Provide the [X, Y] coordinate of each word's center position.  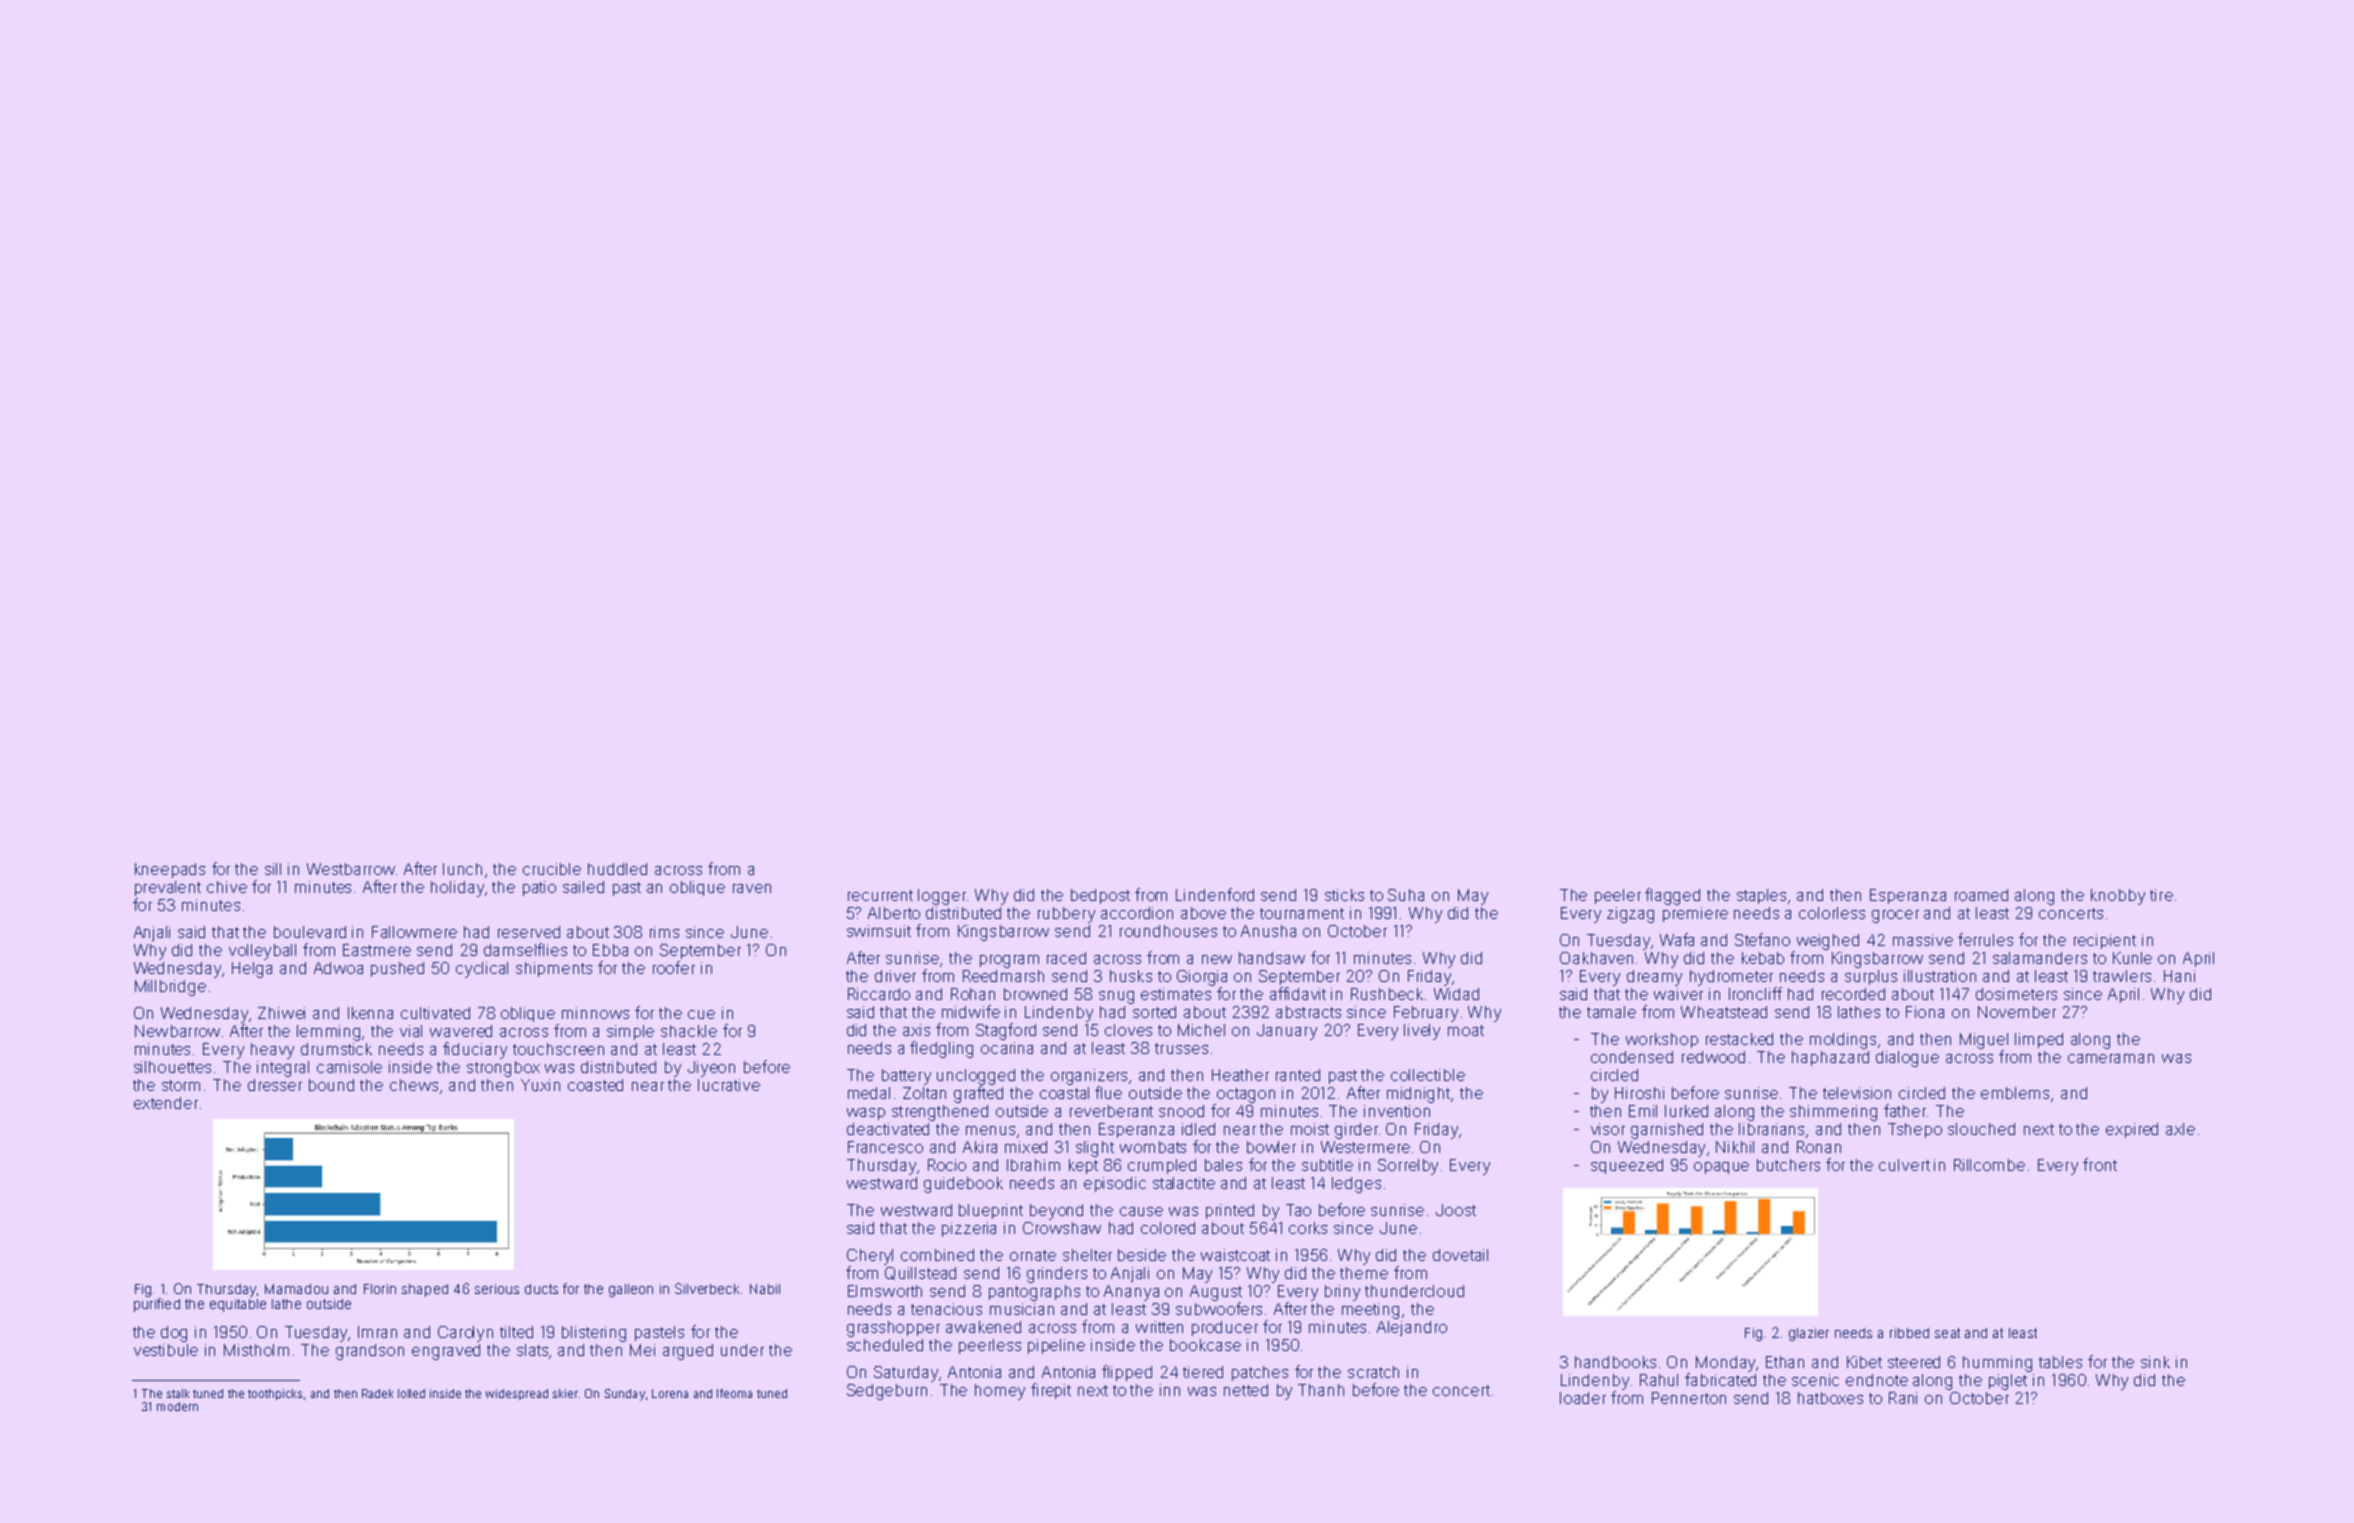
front [2100, 1164]
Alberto [894, 913]
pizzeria [969, 1229]
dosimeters [2016, 994]
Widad [1456, 994]
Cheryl [870, 1257]
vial [411, 1031]
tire [2161, 895]
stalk [178, 1393]
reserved [529, 932]
